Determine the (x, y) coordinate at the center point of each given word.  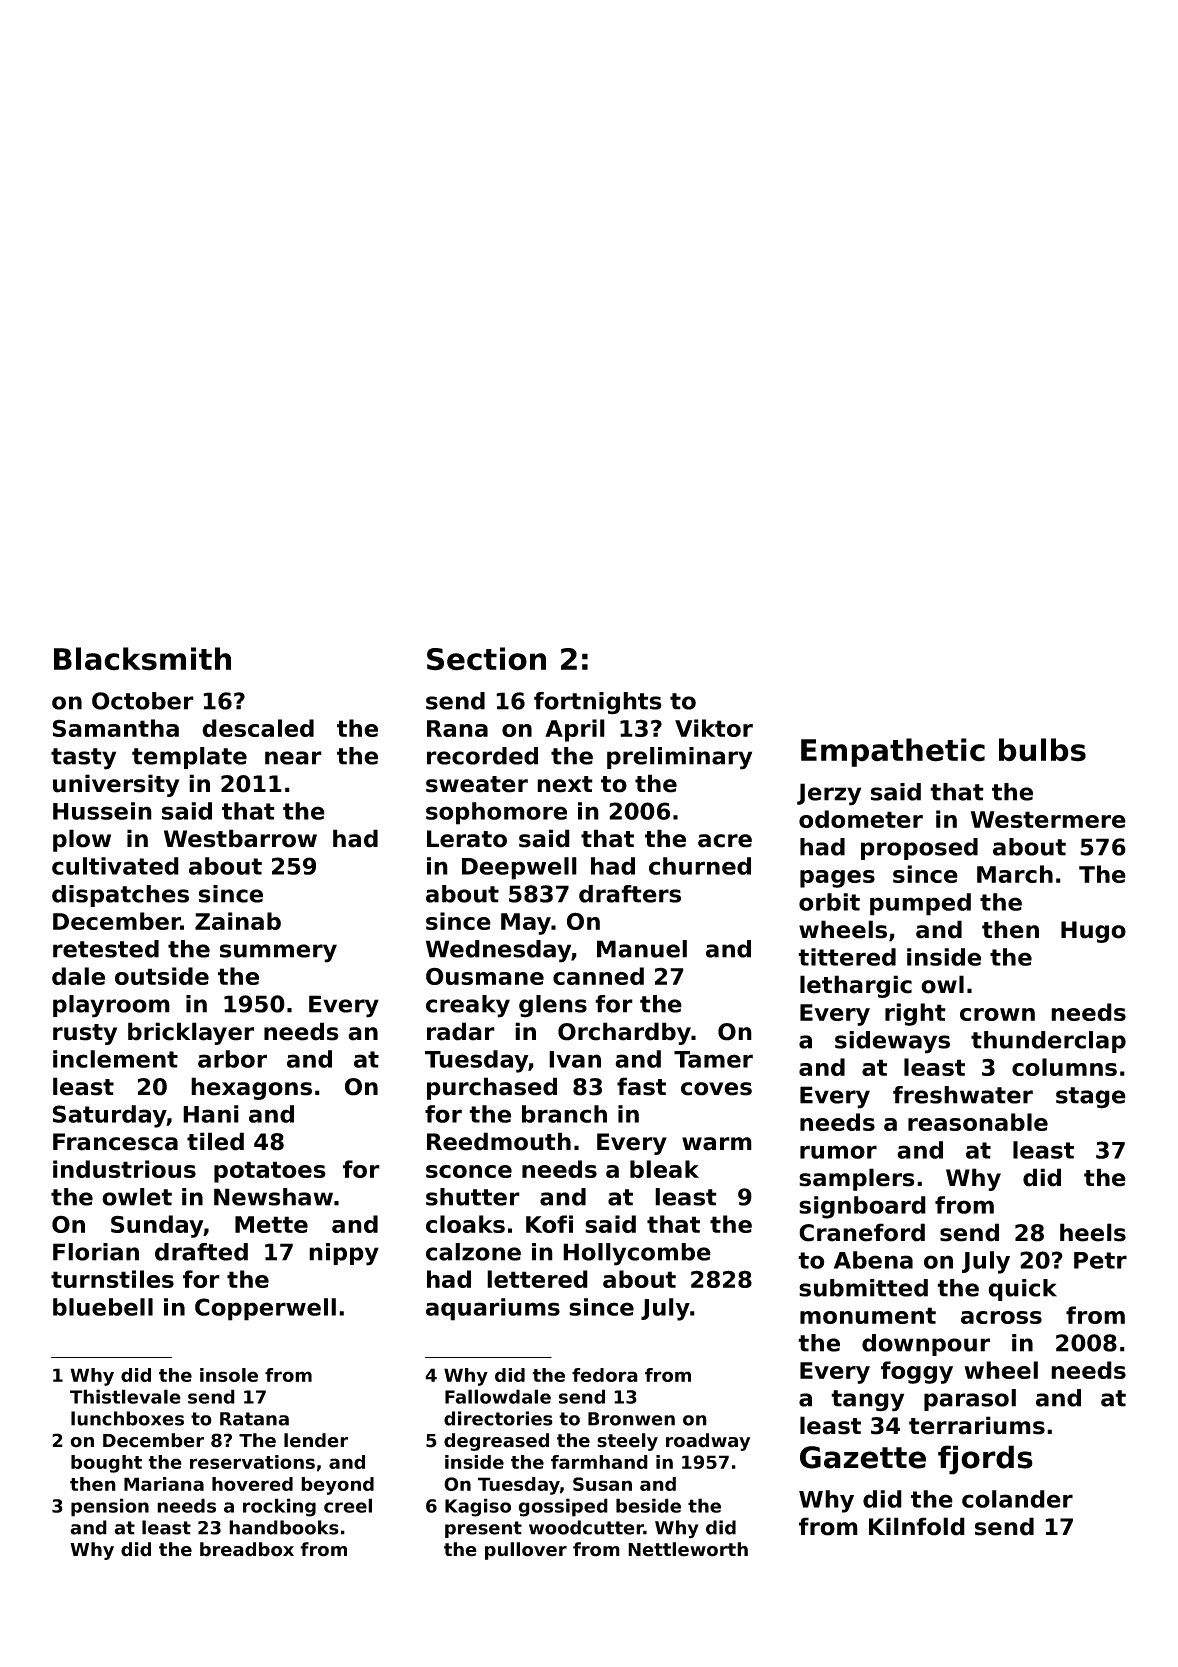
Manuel (642, 949)
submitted (863, 1288)
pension (110, 1507)
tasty (83, 759)
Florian (96, 1252)
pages (837, 879)
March (1015, 874)
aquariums (493, 1309)
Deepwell (519, 868)
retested (106, 949)
